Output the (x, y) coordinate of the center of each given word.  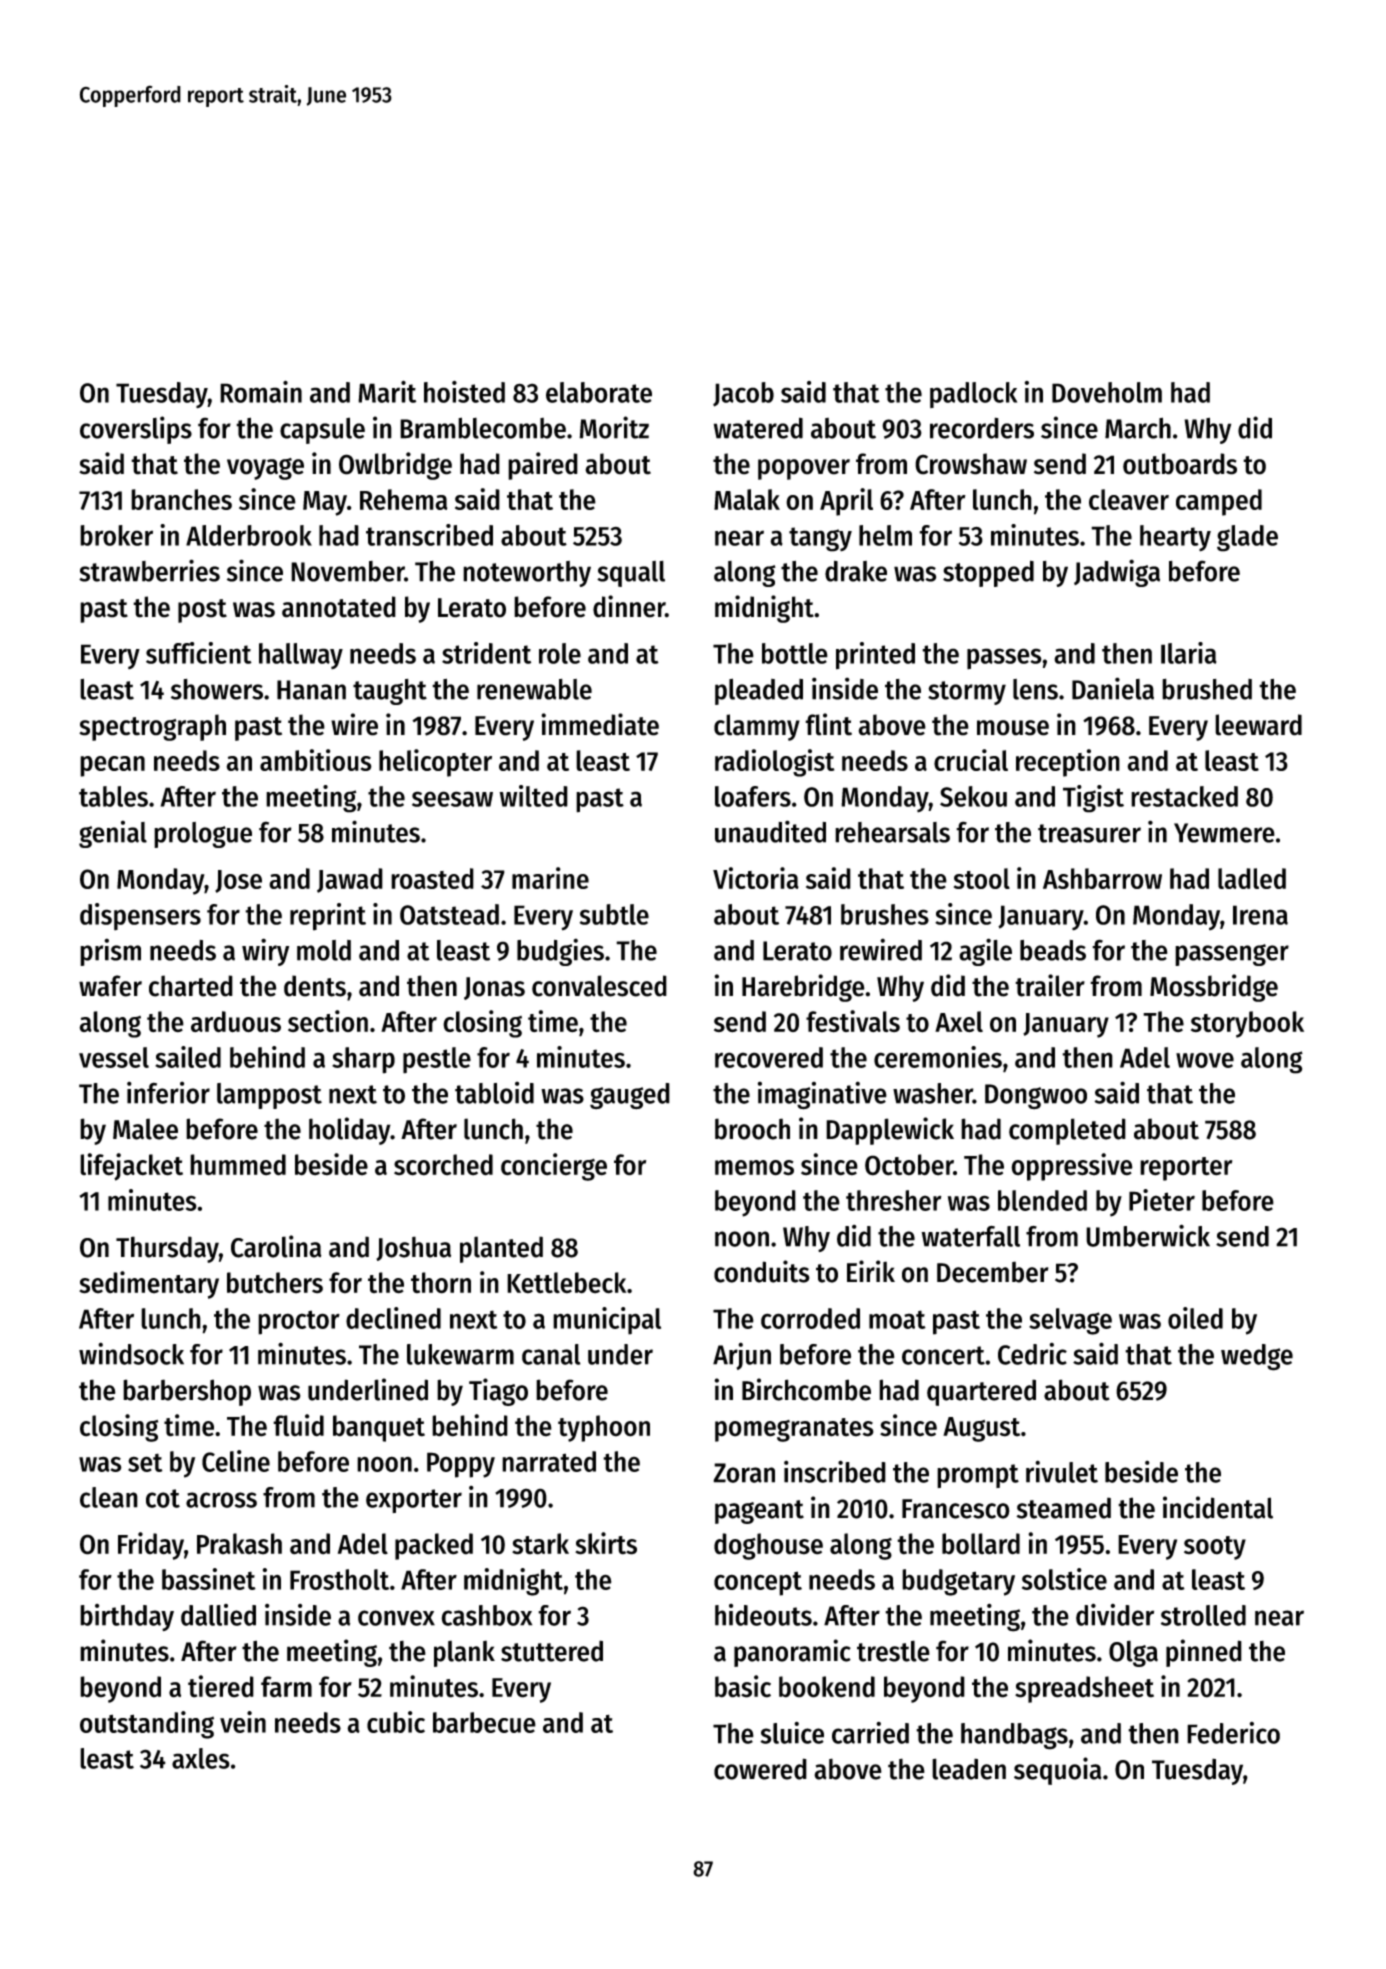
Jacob (743, 394)
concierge (554, 1167)
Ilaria (1189, 653)
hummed (238, 1165)
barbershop (187, 1392)
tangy (820, 539)
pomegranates (794, 1430)
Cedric (1032, 1354)
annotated (339, 607)
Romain (261, 391)
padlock (973, 395)
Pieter (1162, 1200)
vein (243, 1722)
